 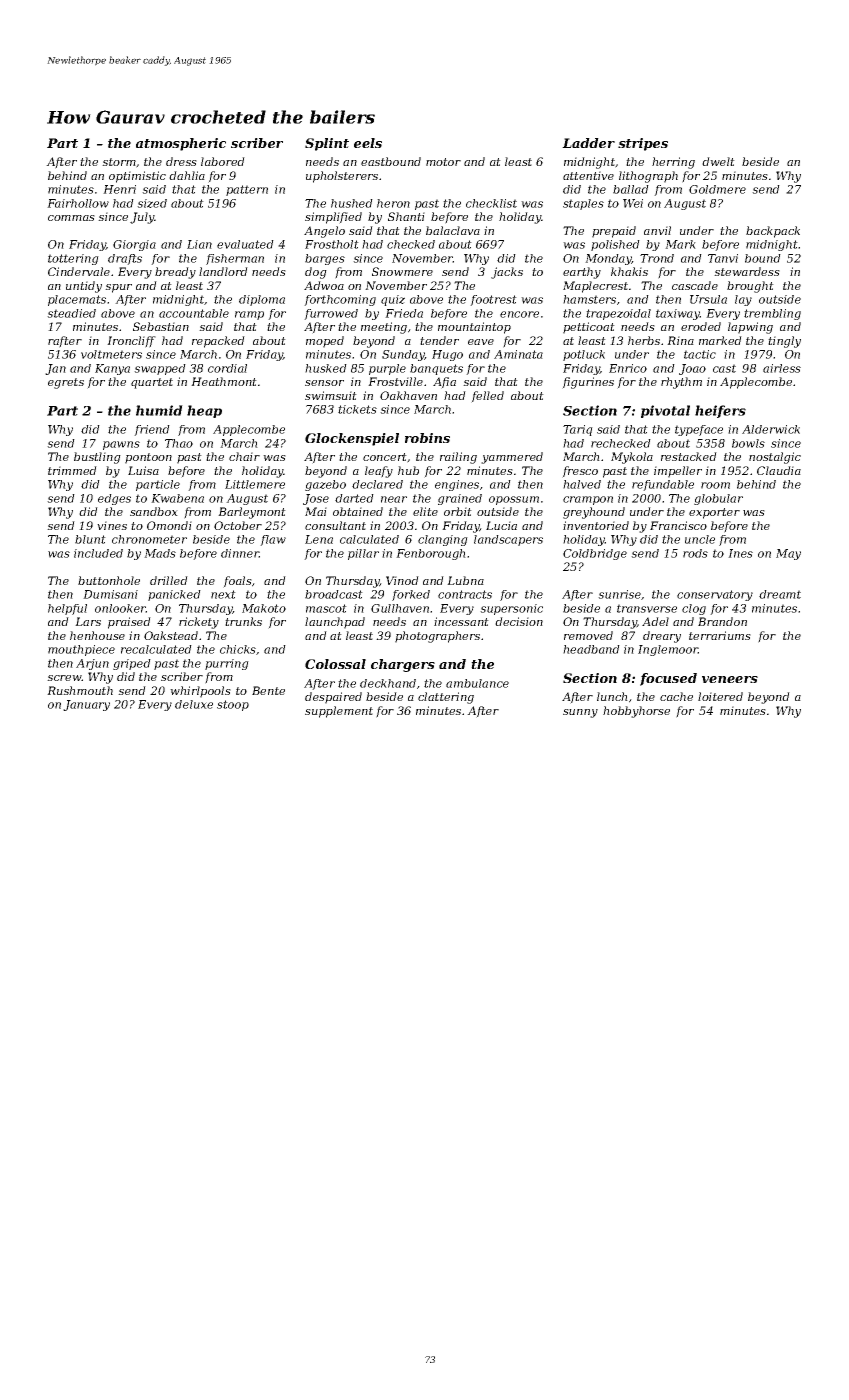 What do you see at coordinates (352, 439) in the screenshot?
I see `Glockenspiel` at bounding box center [352, 439].
